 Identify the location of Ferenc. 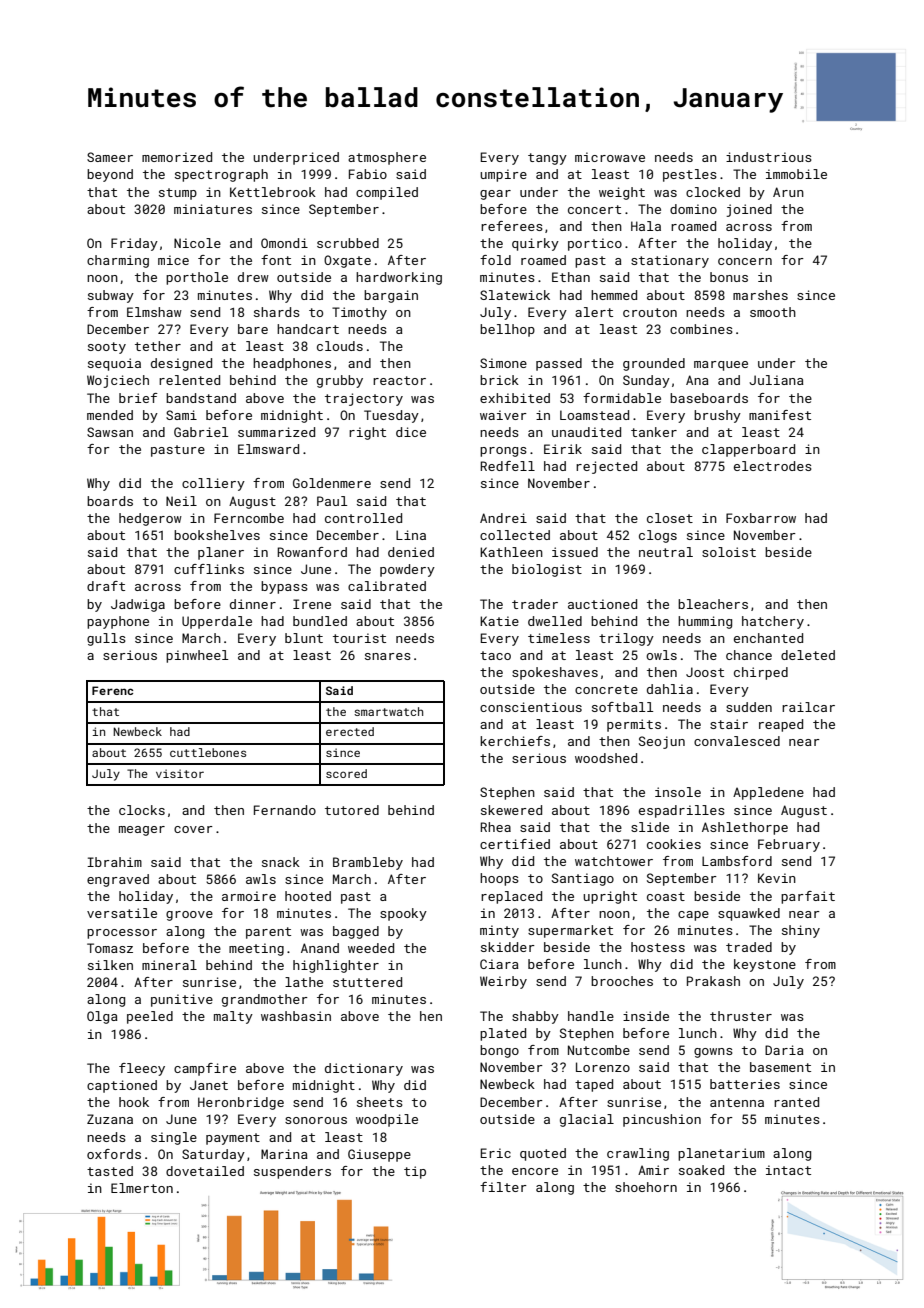
(112, 690).
